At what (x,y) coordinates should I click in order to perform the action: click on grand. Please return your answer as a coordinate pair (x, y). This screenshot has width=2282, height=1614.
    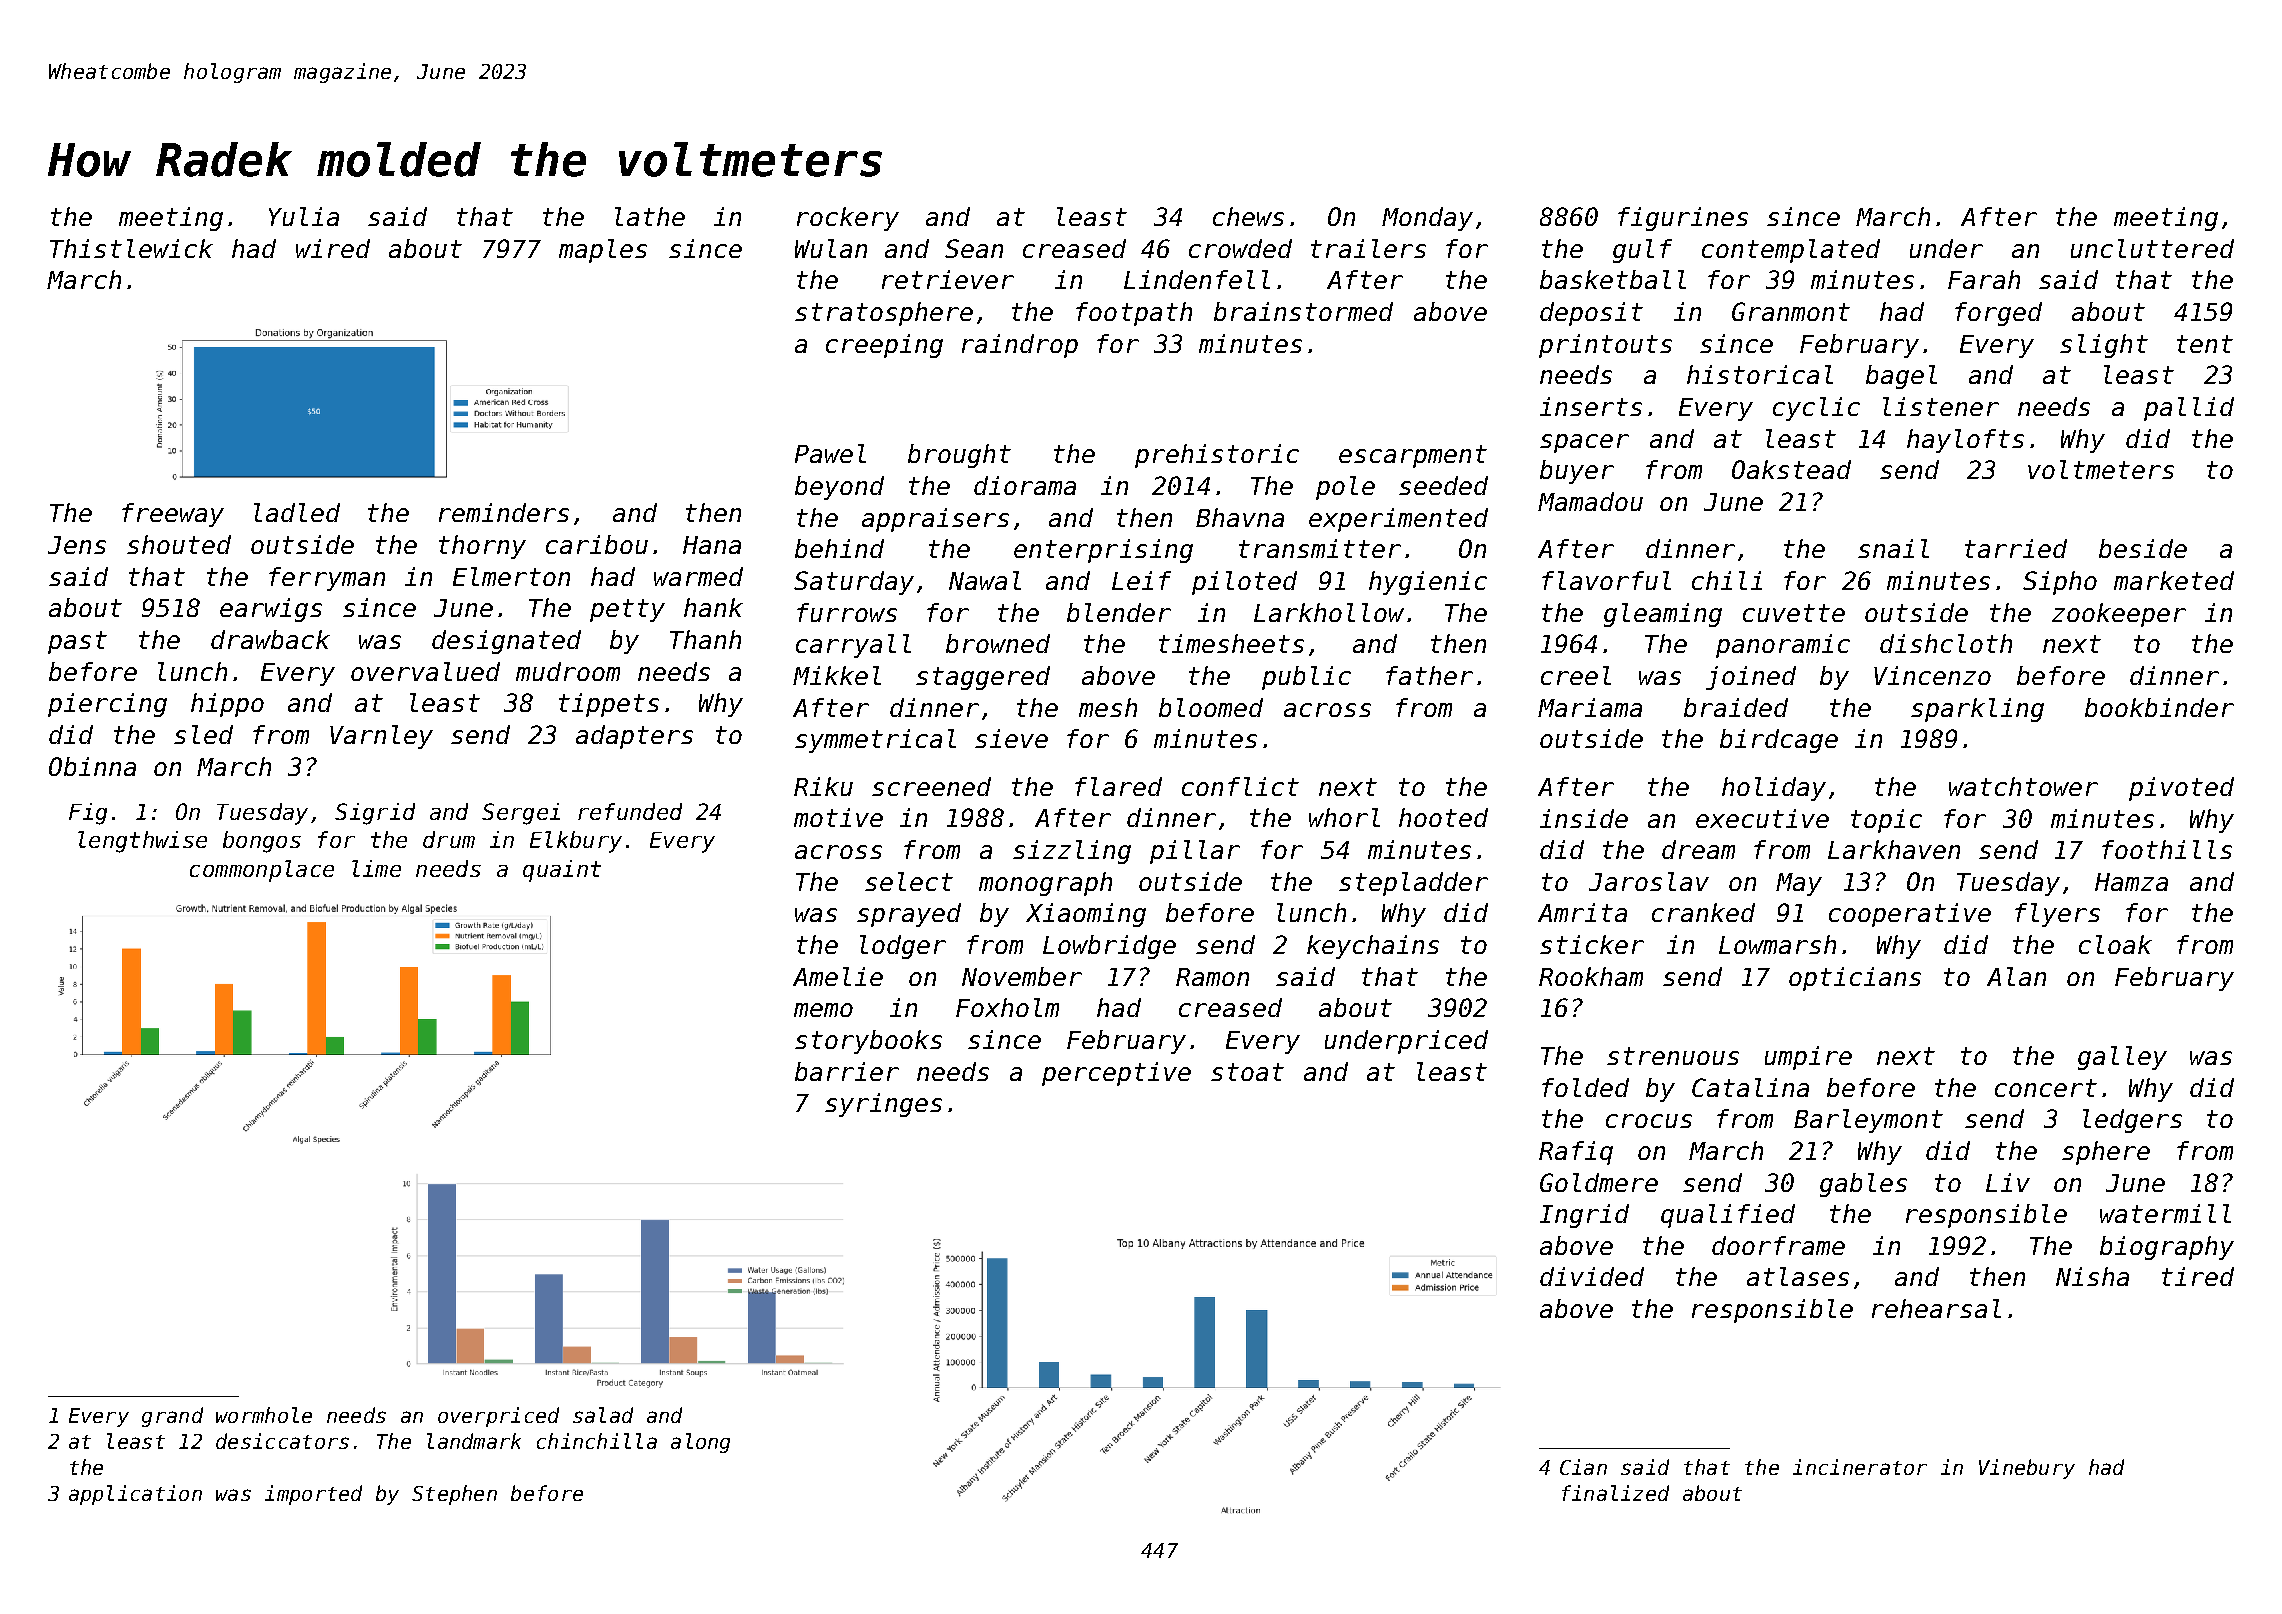
    Looking at the image, I should click on (172, 1417).
